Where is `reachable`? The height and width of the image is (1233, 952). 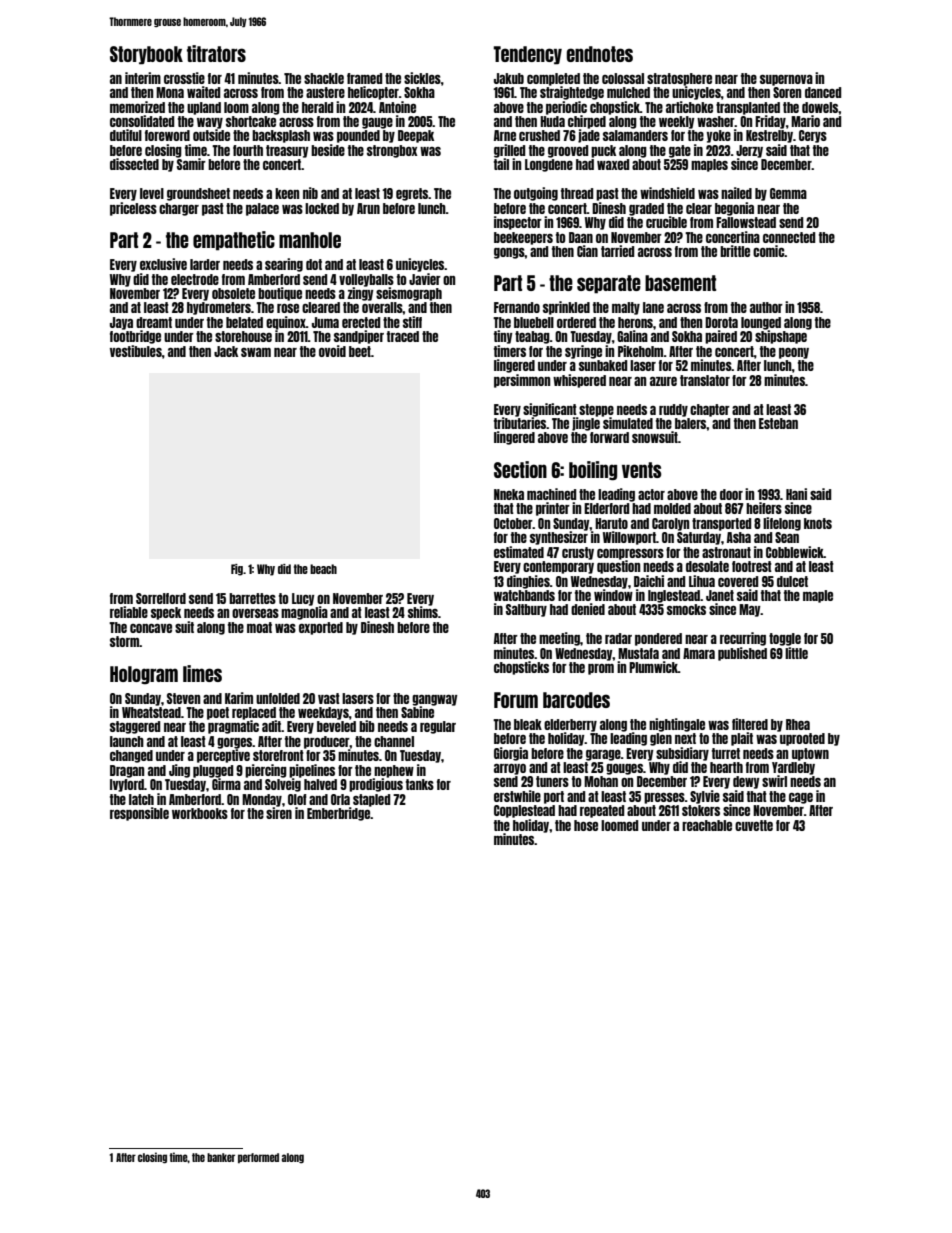
reachable is located at coordinates (707, 825).
